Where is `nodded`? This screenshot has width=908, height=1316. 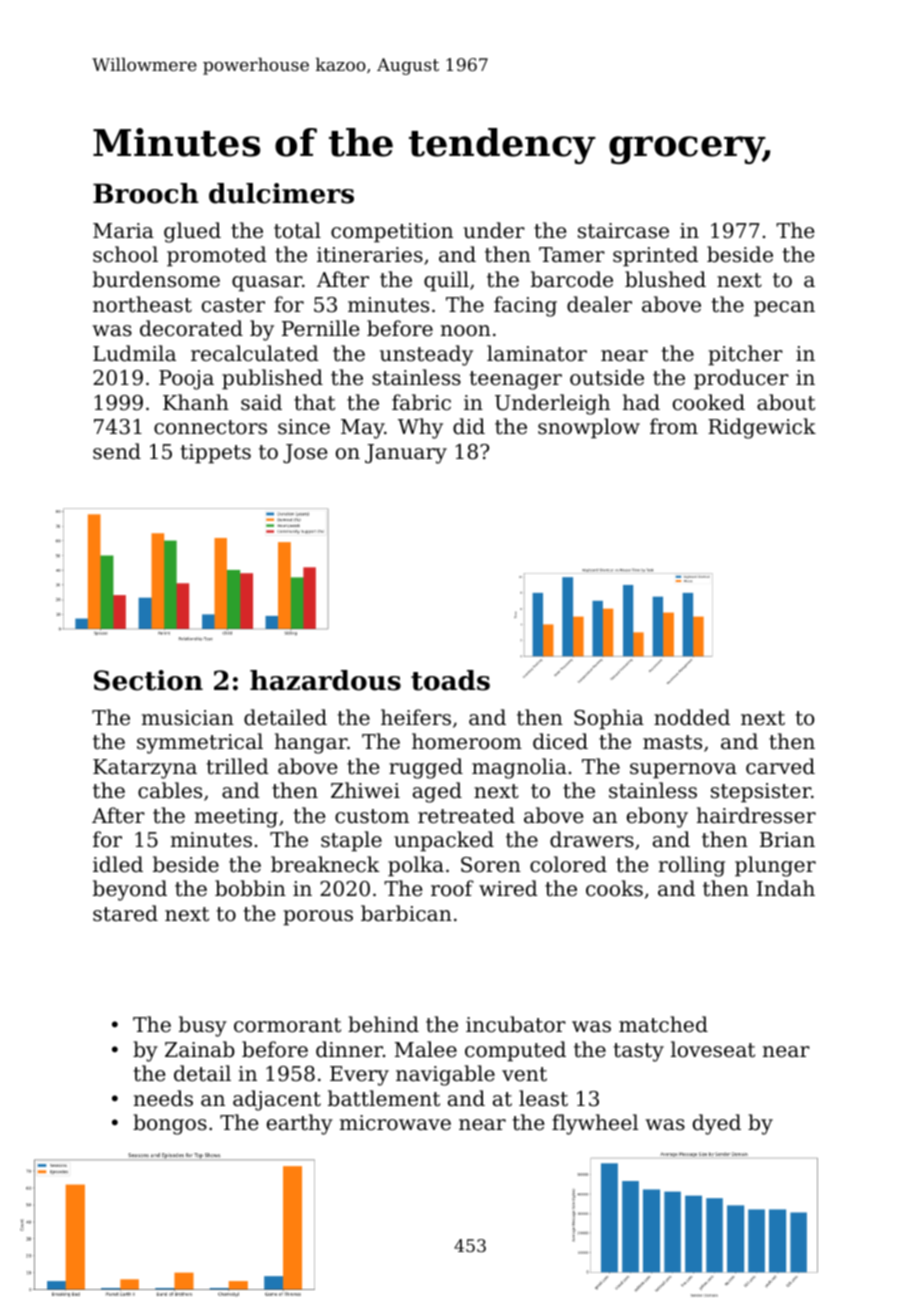 nodded is located at coordinates (692, 717).
